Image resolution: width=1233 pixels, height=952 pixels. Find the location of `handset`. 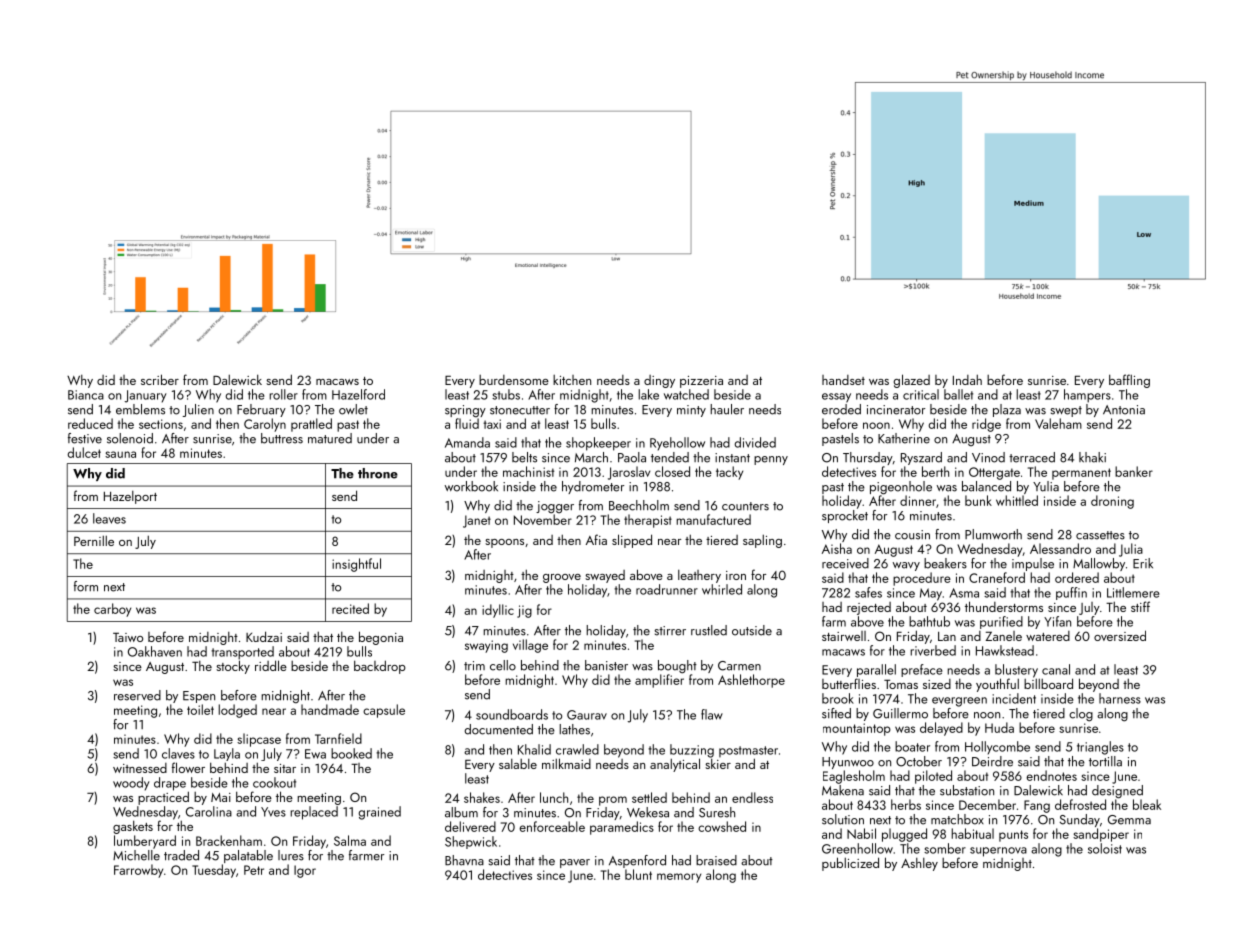

handset is located at coordinates (843, 380).
